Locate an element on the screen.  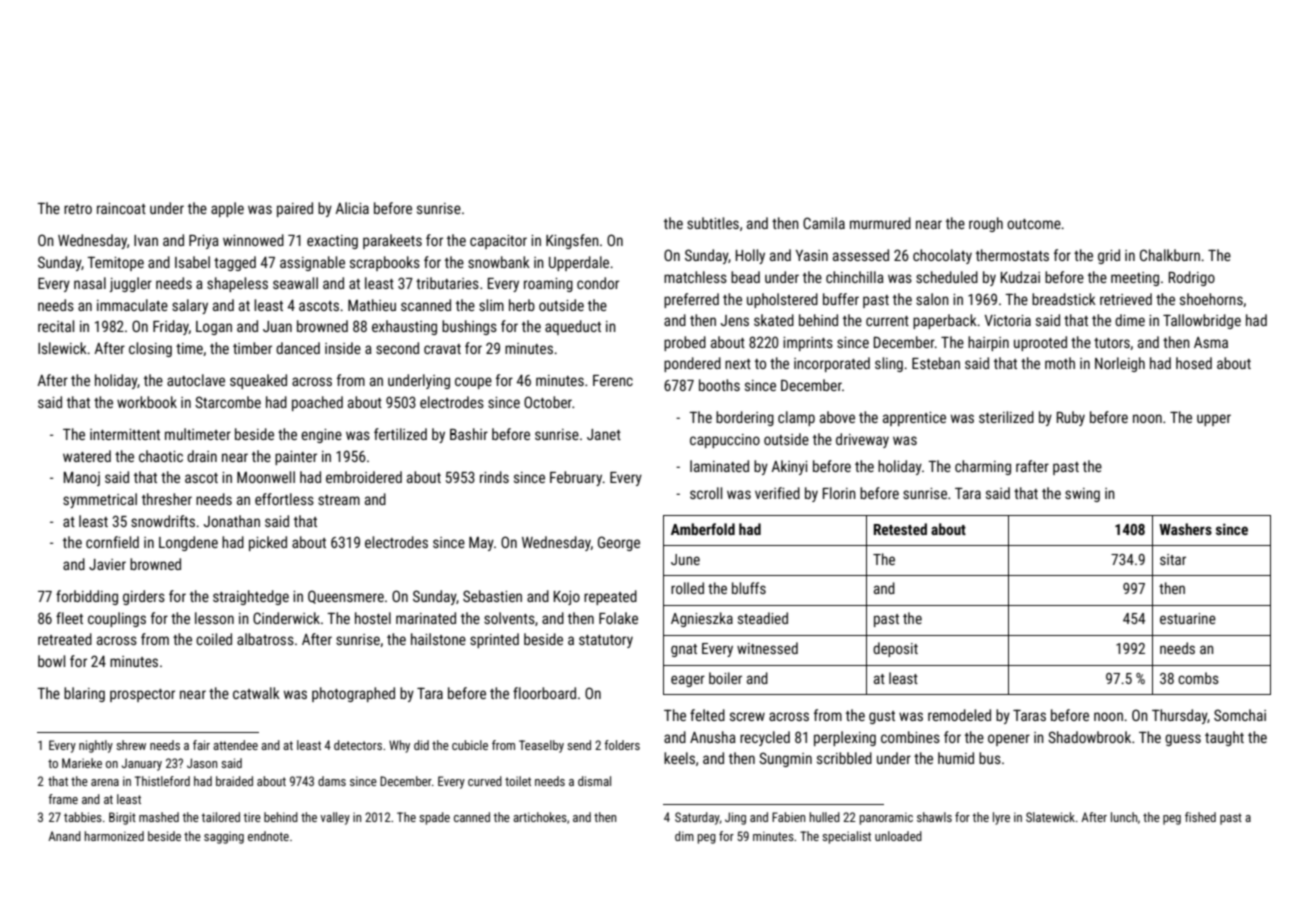
bowl is located at coordinates (51, 661).
